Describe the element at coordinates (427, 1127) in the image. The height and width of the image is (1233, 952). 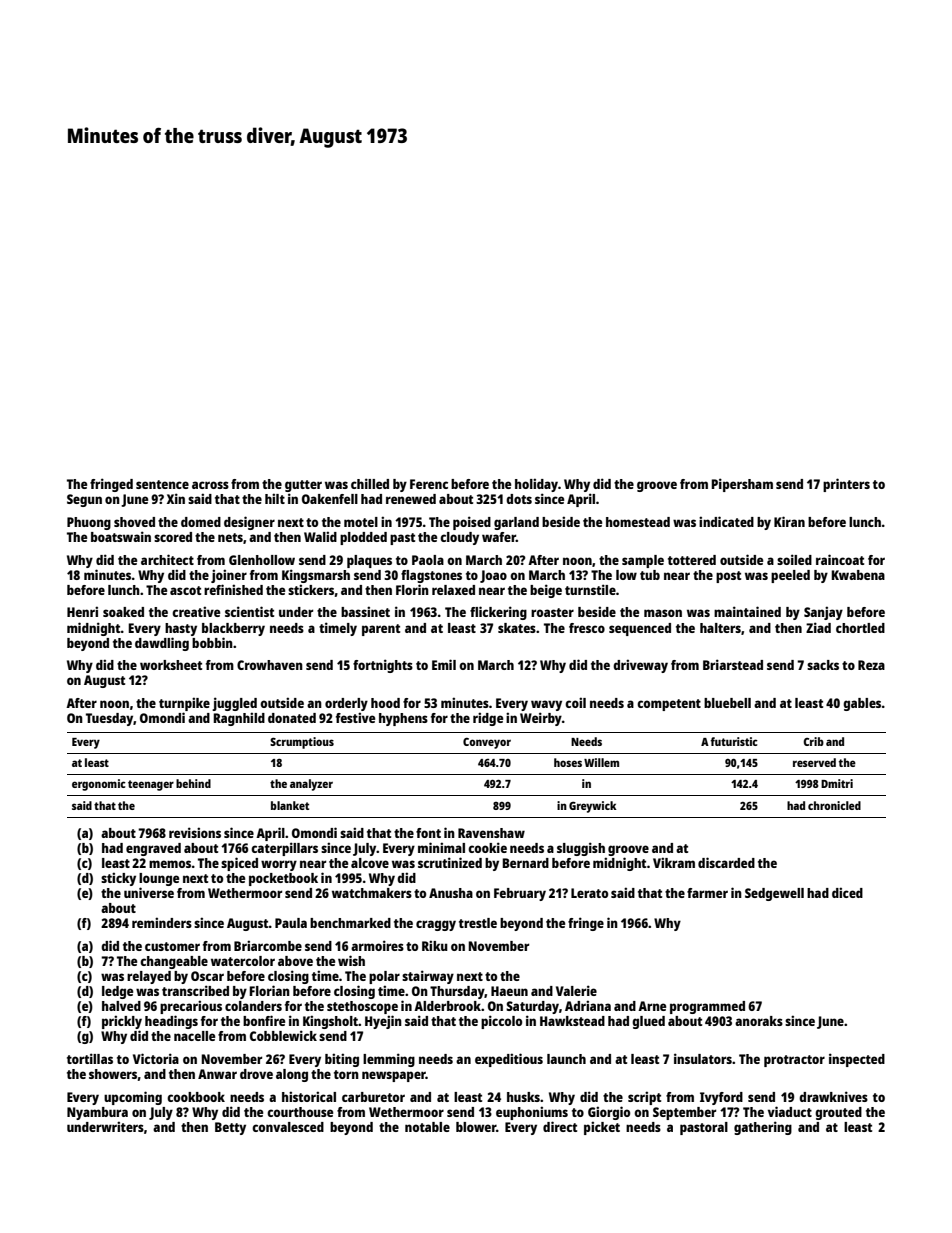
I see `notable` at that location.
